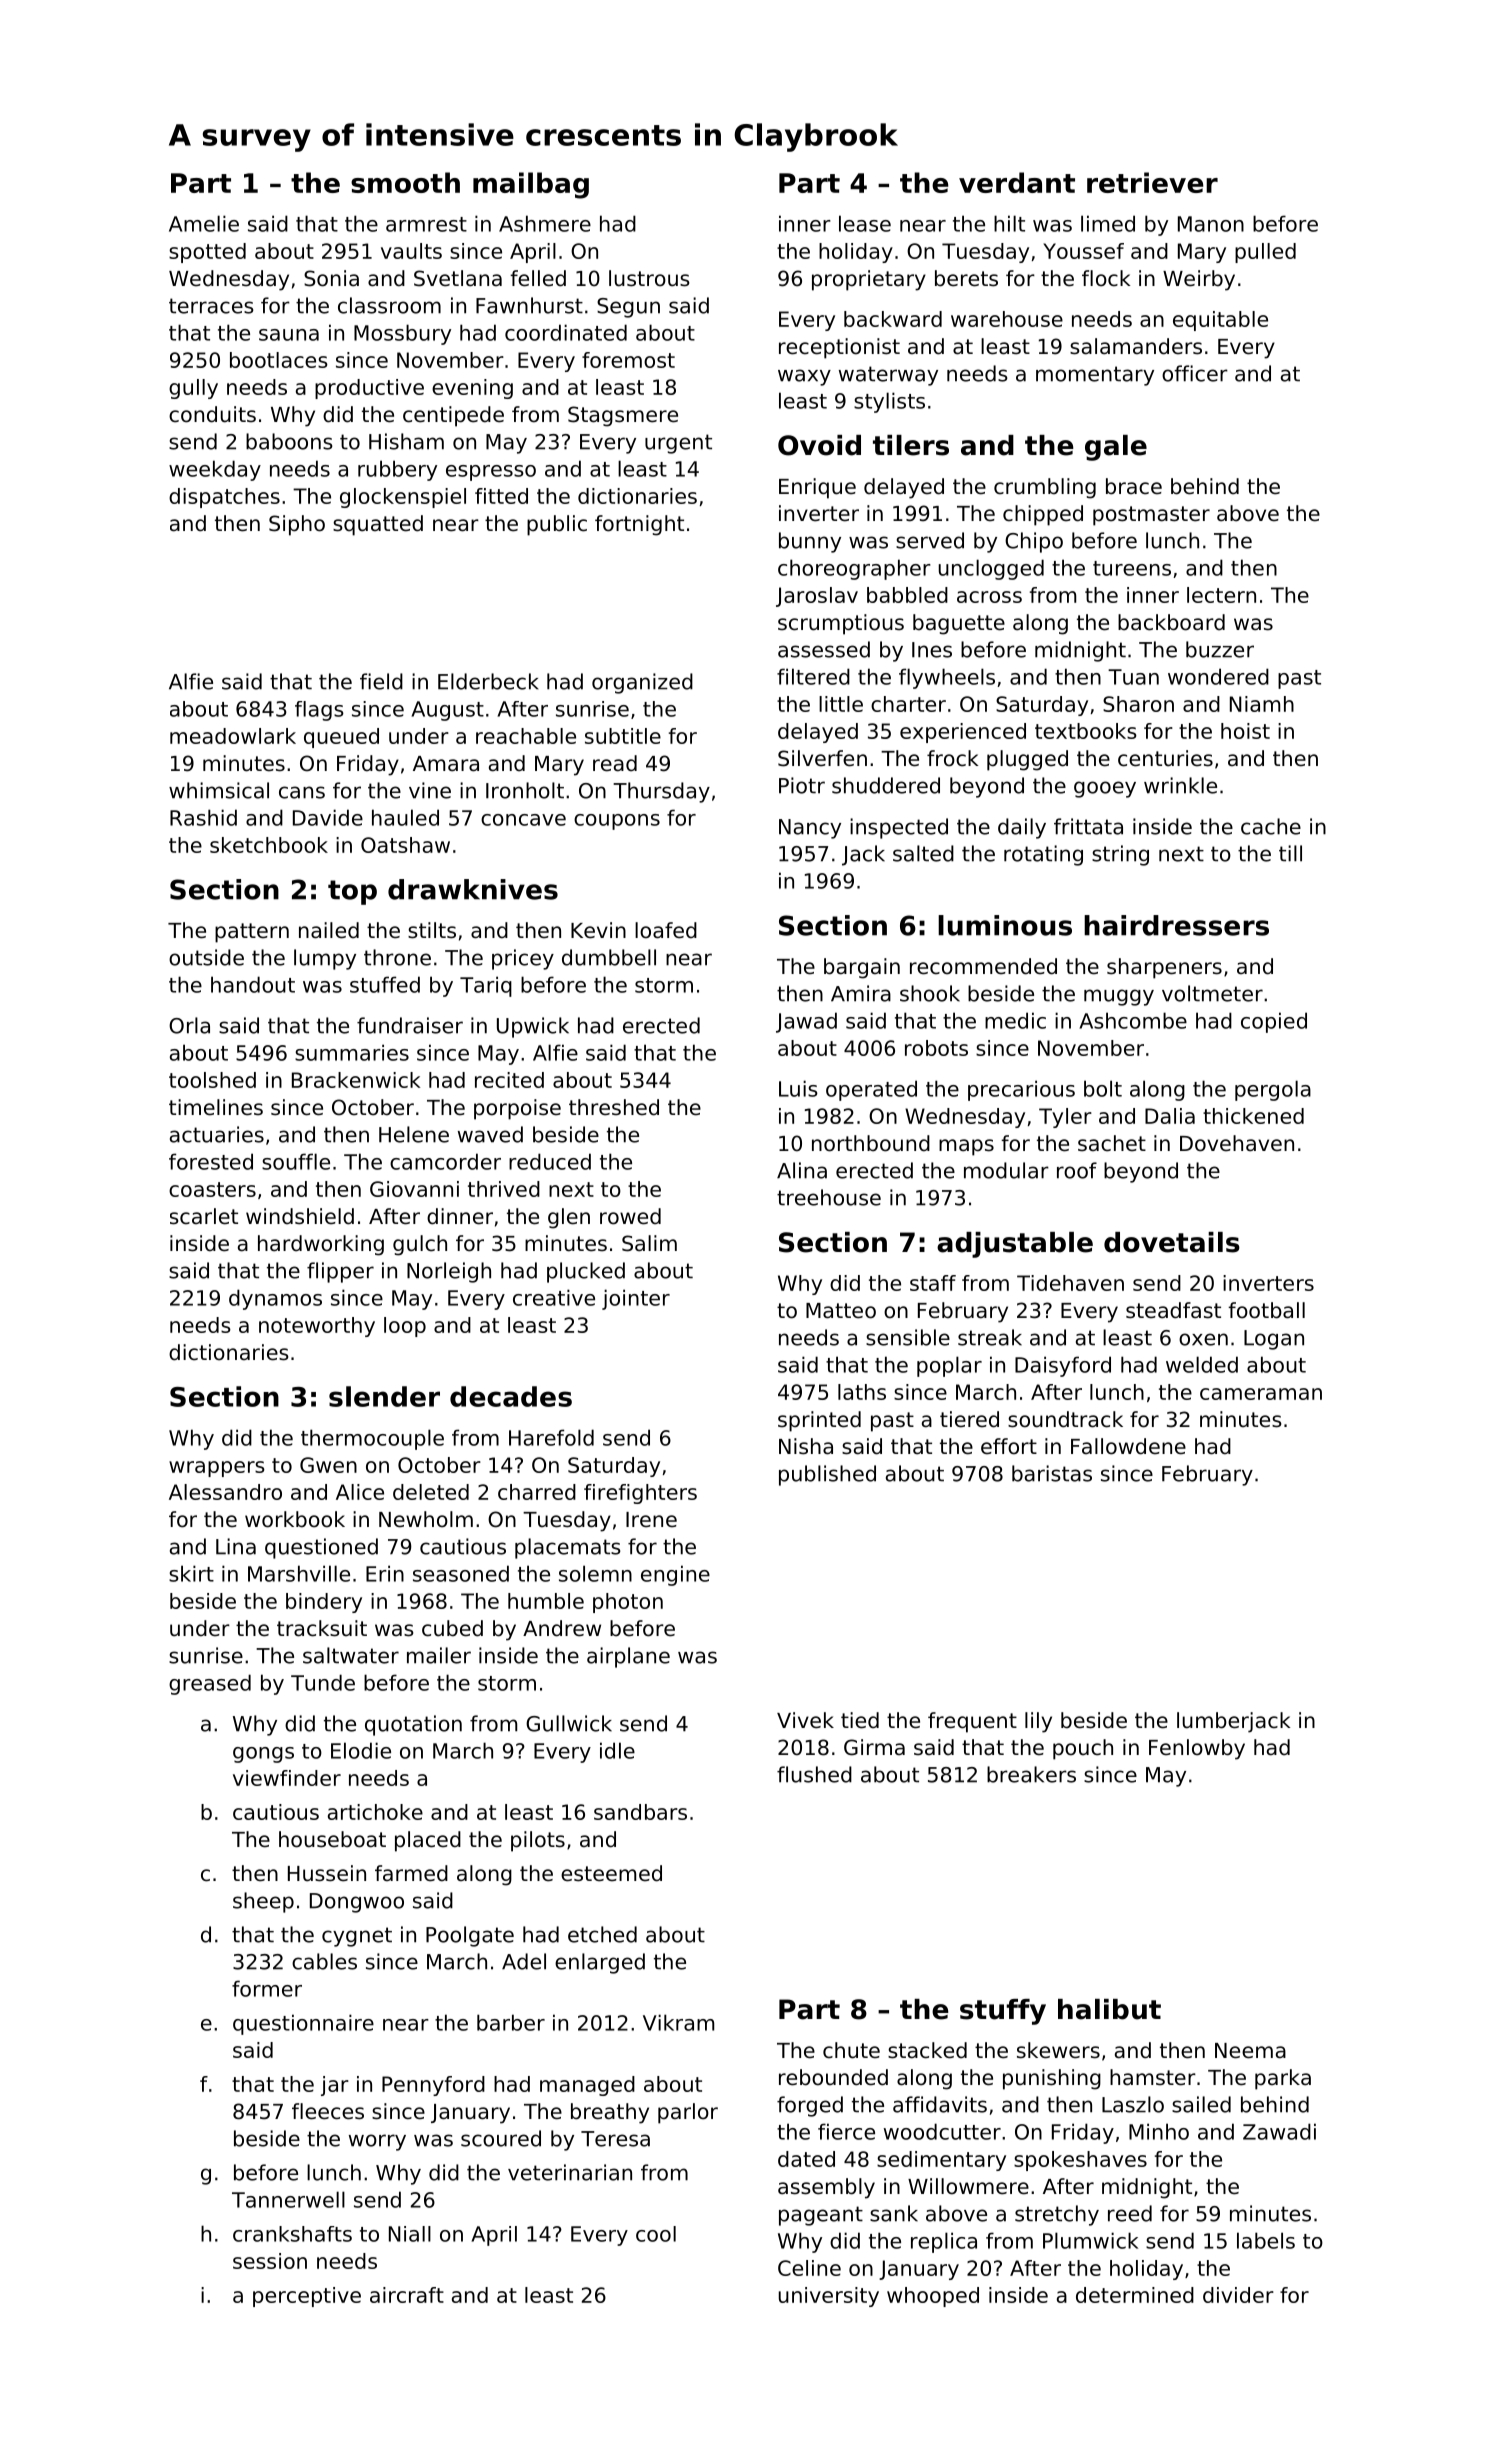 The height and width of the image is (2464, 1496). Describe the element at coordinates (329, 930) in the image. I see `nailed` at that location.
